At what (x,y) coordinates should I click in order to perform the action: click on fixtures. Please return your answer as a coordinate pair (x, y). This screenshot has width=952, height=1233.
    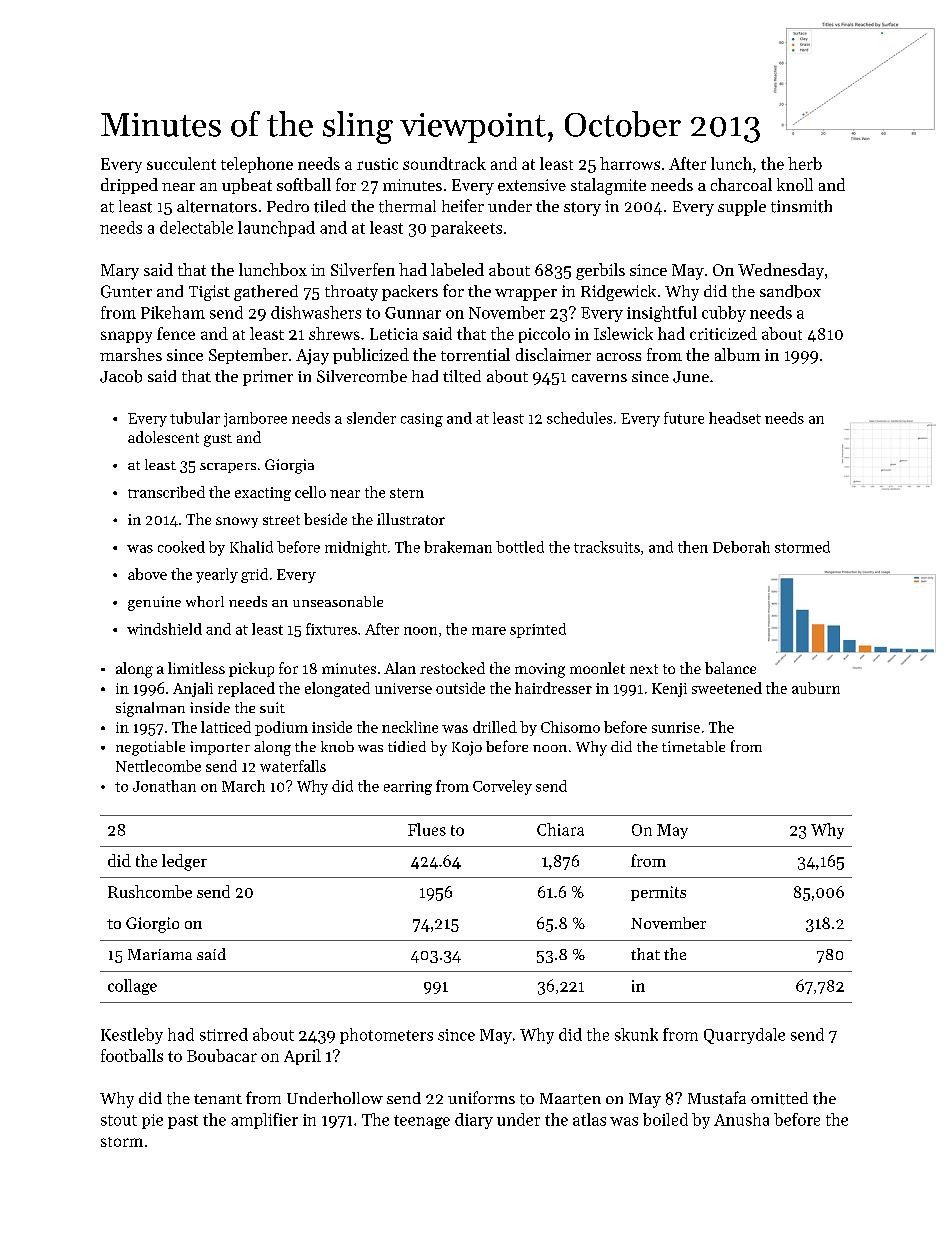
    Looking at the image, I should click on (331, 629).
